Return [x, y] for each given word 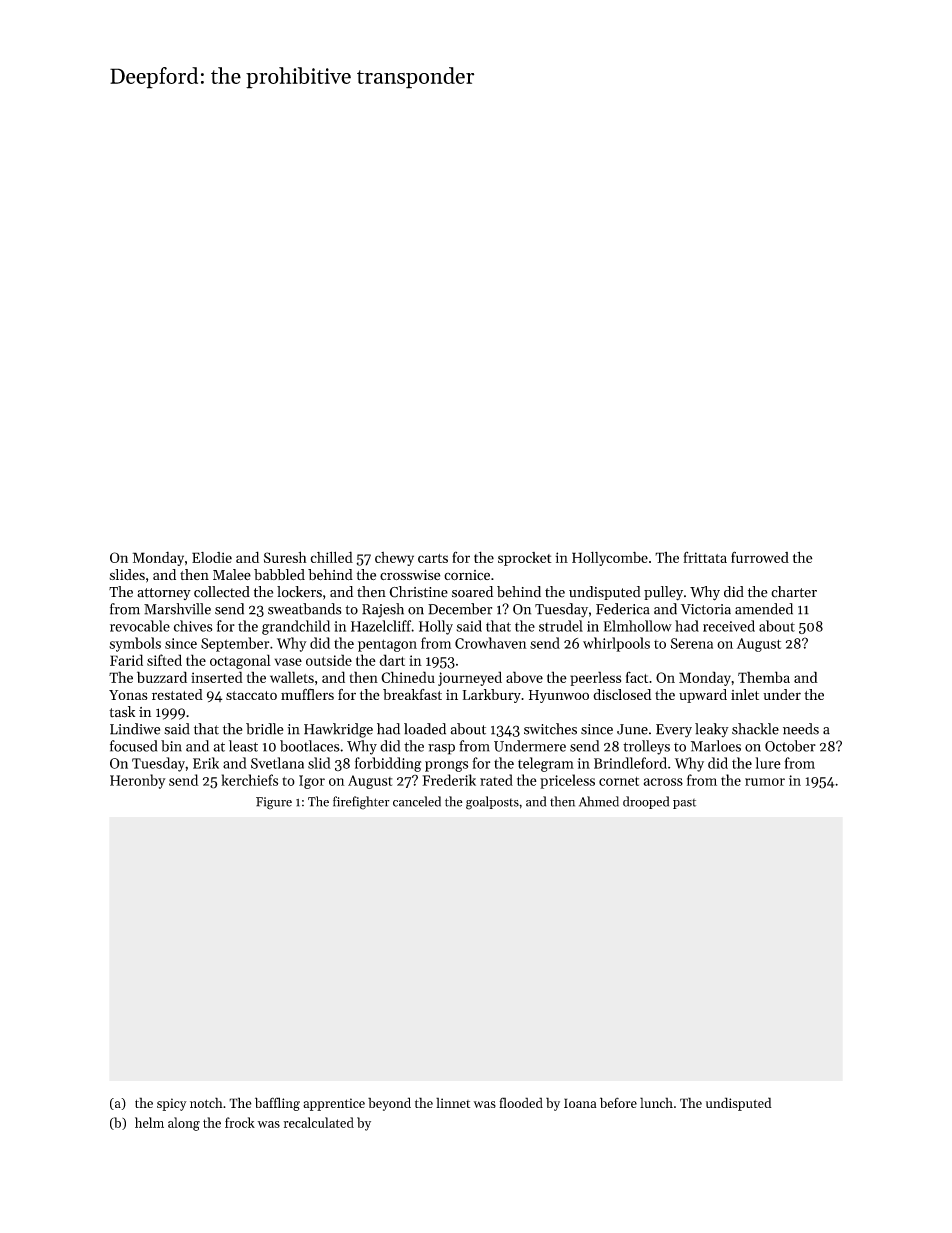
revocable [140, 626]
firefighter [361, 803]
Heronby [138, 781]
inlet [745, 694]
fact [637, 677]
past [684, 804]
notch [206, 1102]
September [235, 644]
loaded [425, 729]
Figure [274, 803]
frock [240, 1122]
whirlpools [616, 644]
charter [794, 592]
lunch [656, 1102]
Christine [418, 592]
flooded [521, 1102]
